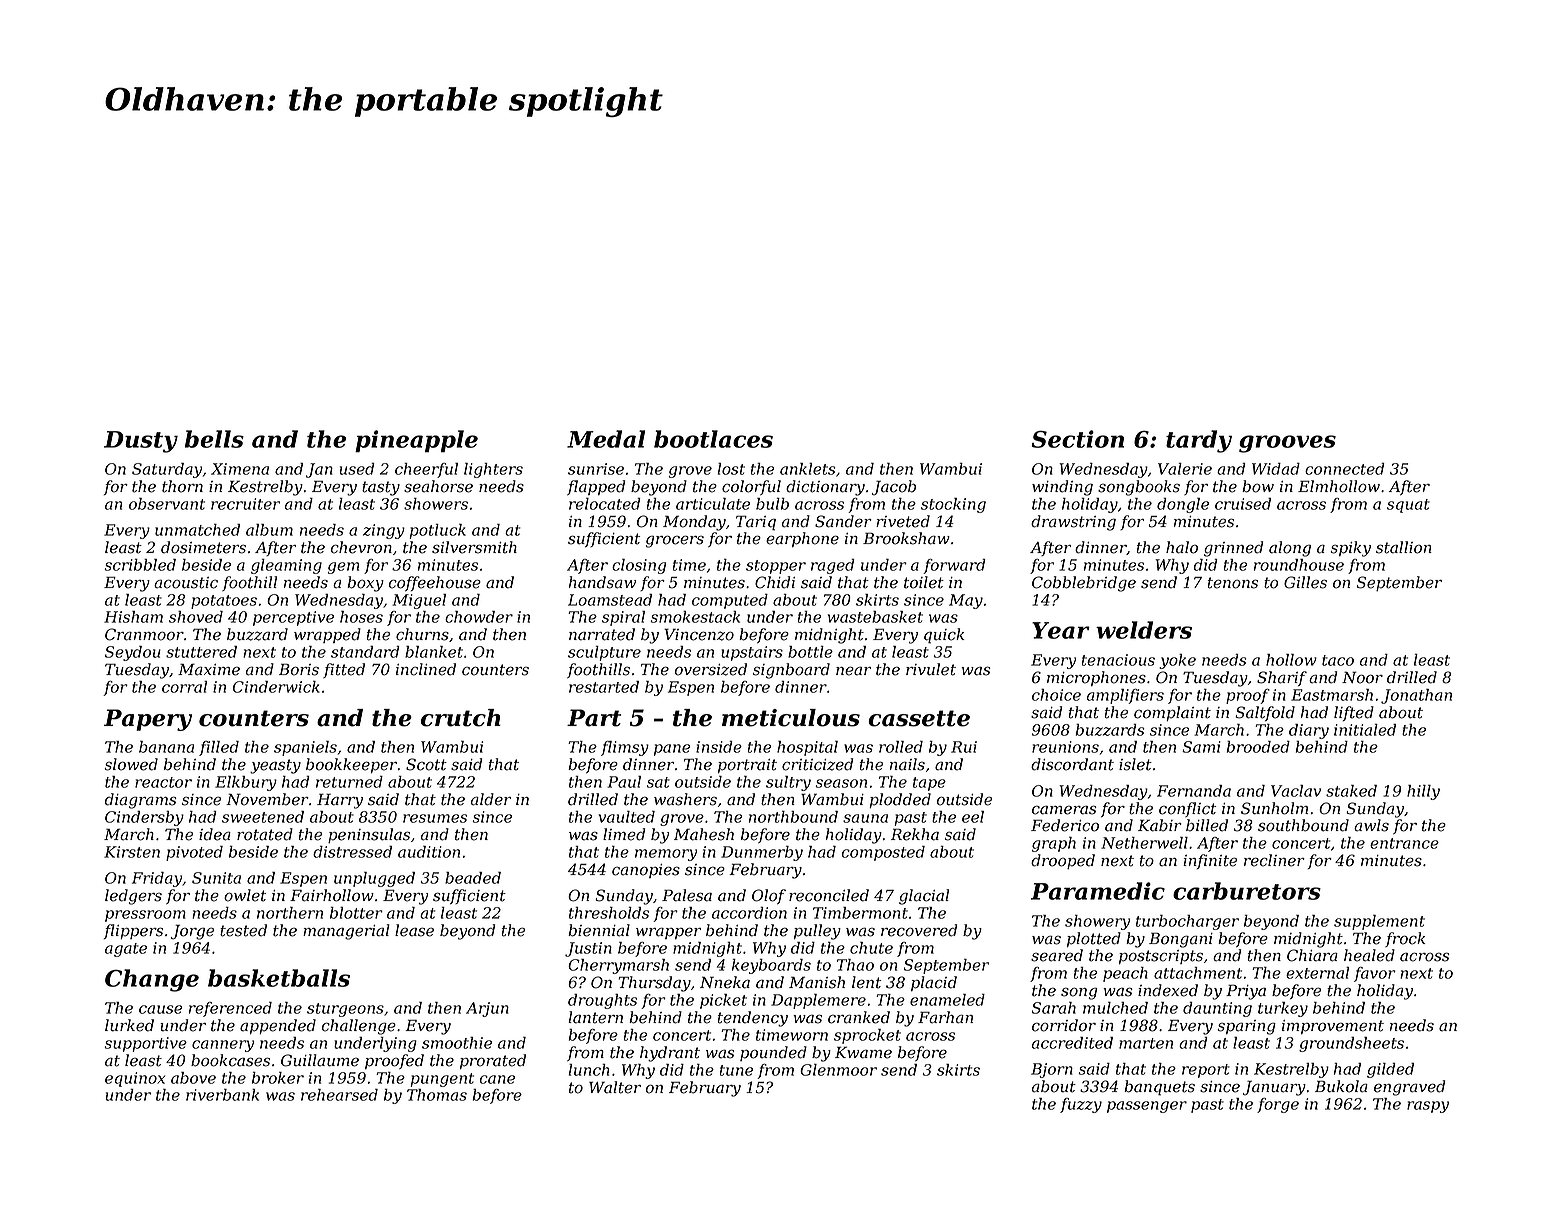 This screenshot has height=1208, width=1563. What do you see at coordinates (126, 950) in the screenshot?
I see `agate` at bounding box center [126, 950].
